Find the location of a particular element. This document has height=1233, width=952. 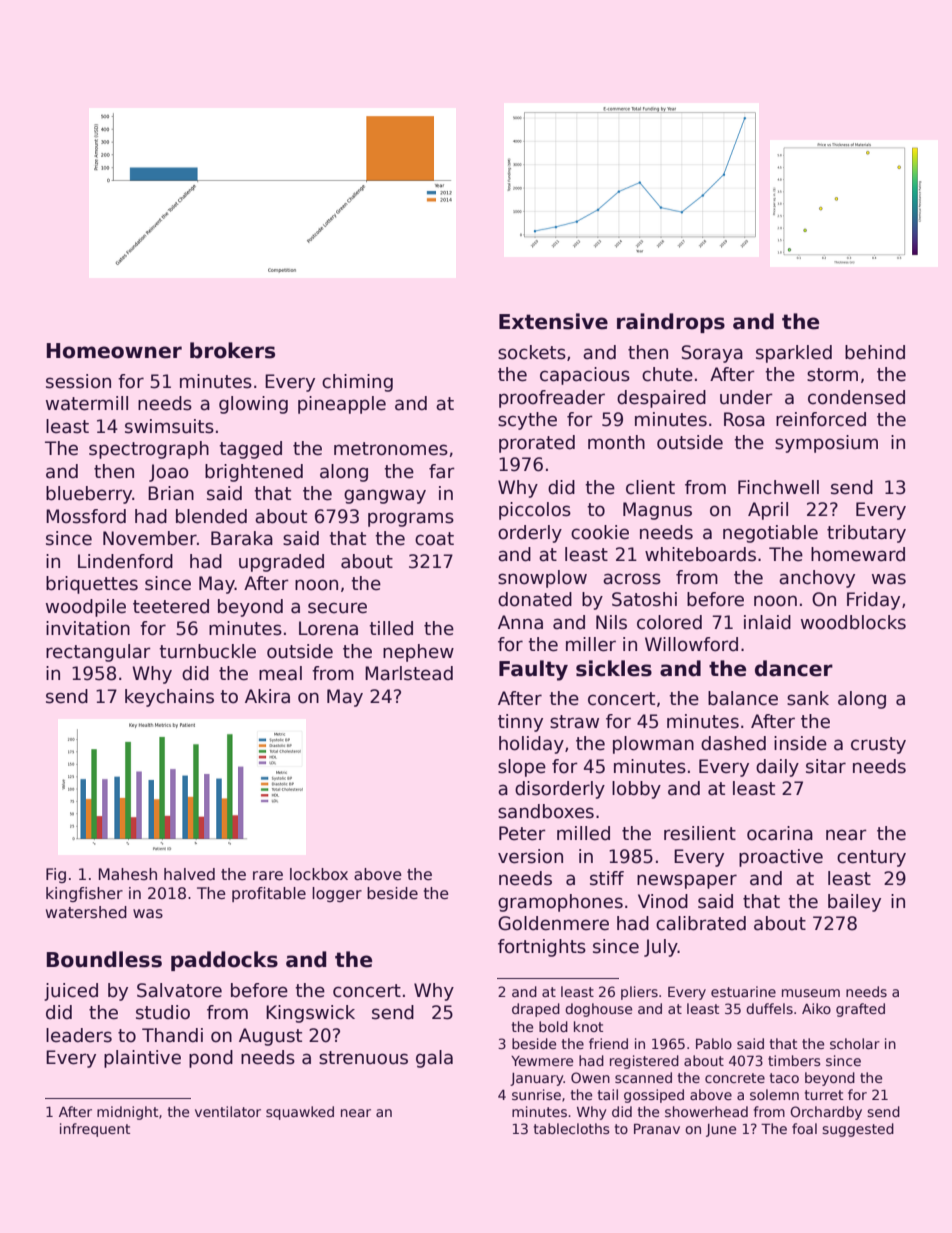

raindrops is located at coordinates (671, 323).
